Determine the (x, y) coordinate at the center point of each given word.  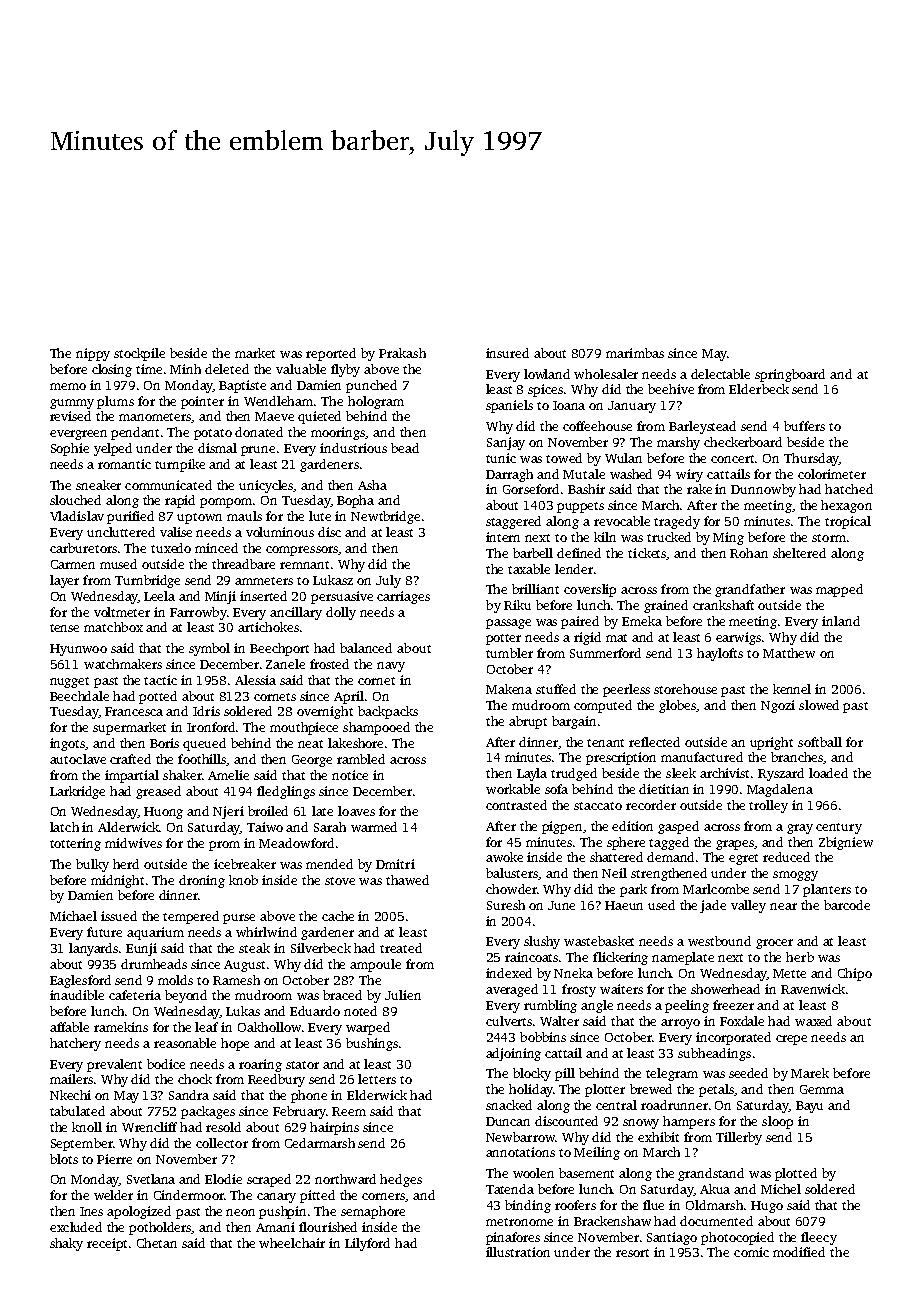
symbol (209, 649)
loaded (828, 773)
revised (70, 416)
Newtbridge (385, 517)
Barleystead (702, 427)
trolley (768, 806)
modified (799, 1252)
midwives (133, 843)
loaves (356, 811)
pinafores (513, 1238)
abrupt (528, 722)
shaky (66, 1244)
